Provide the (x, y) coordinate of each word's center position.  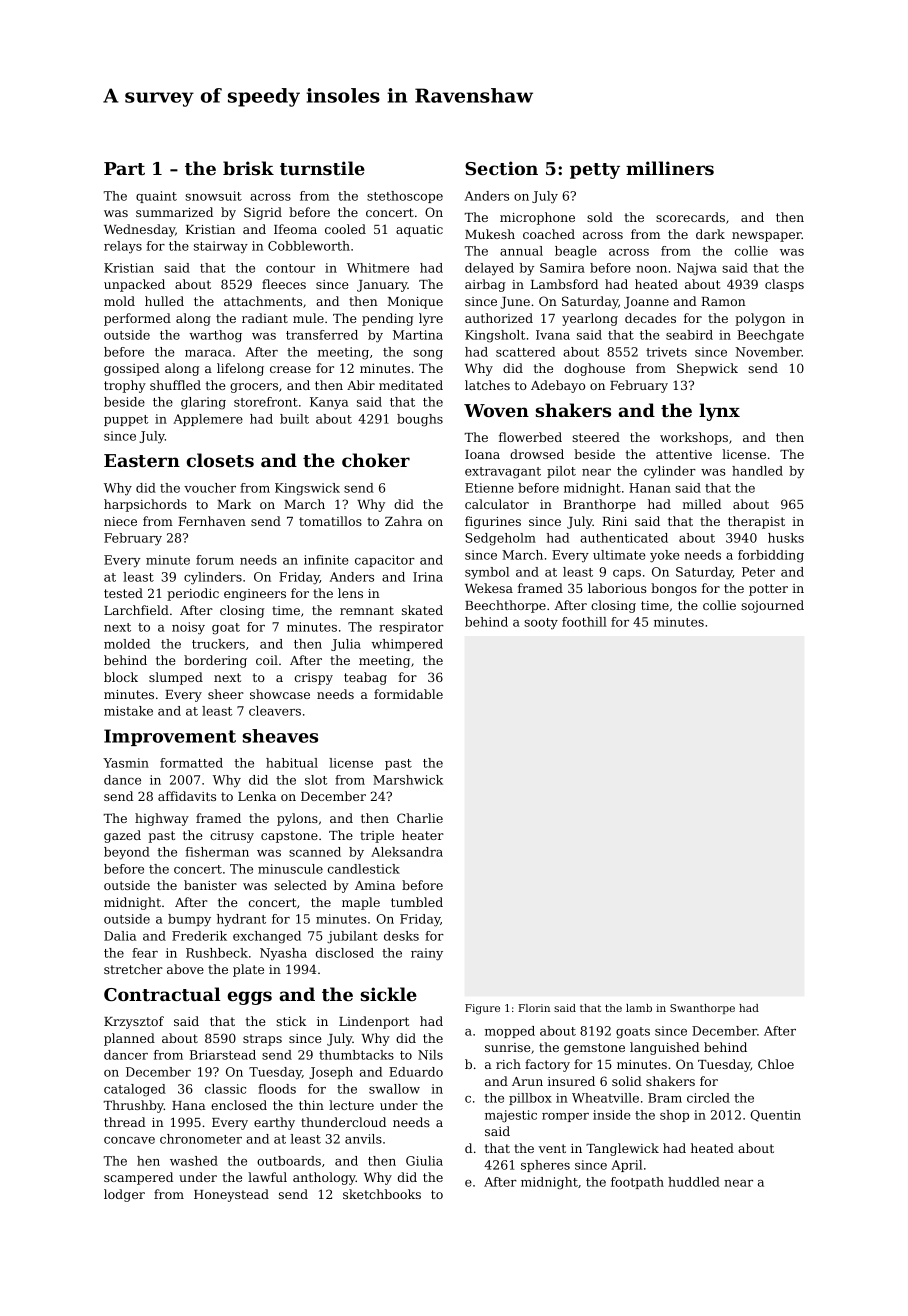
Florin (534, 1008)
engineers (255, 595)
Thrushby (133, 1106)
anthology (324, 1178)
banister (210, 885)
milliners (670, 168)
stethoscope (405, 197)
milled (702, 504)
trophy (125, 386)
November (768, 352)
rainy (427, 954)
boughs (420, 420)
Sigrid (263, 213)
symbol (487, 573)
